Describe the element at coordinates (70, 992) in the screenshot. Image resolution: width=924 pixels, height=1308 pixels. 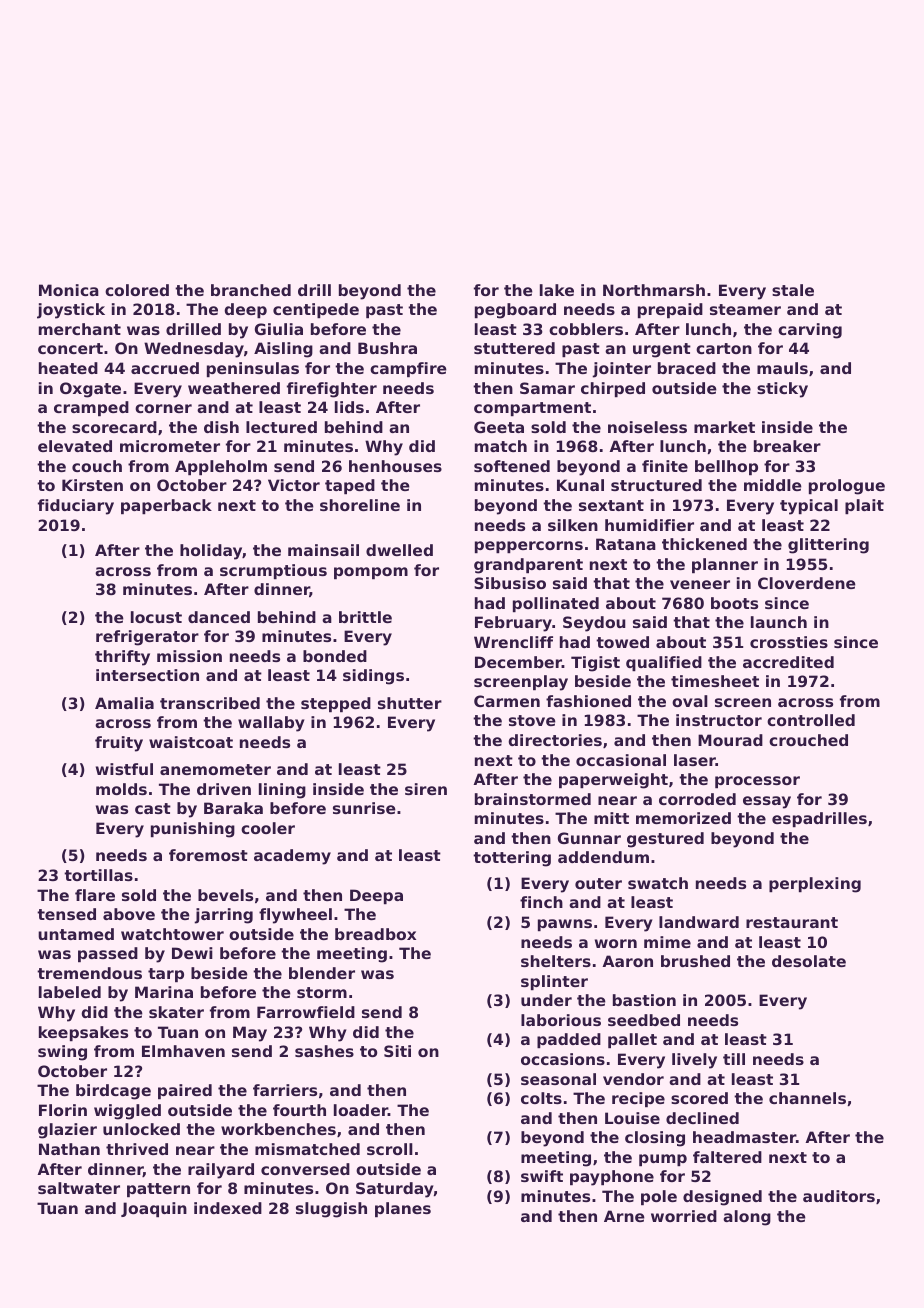
I see `labeled` at that location.
